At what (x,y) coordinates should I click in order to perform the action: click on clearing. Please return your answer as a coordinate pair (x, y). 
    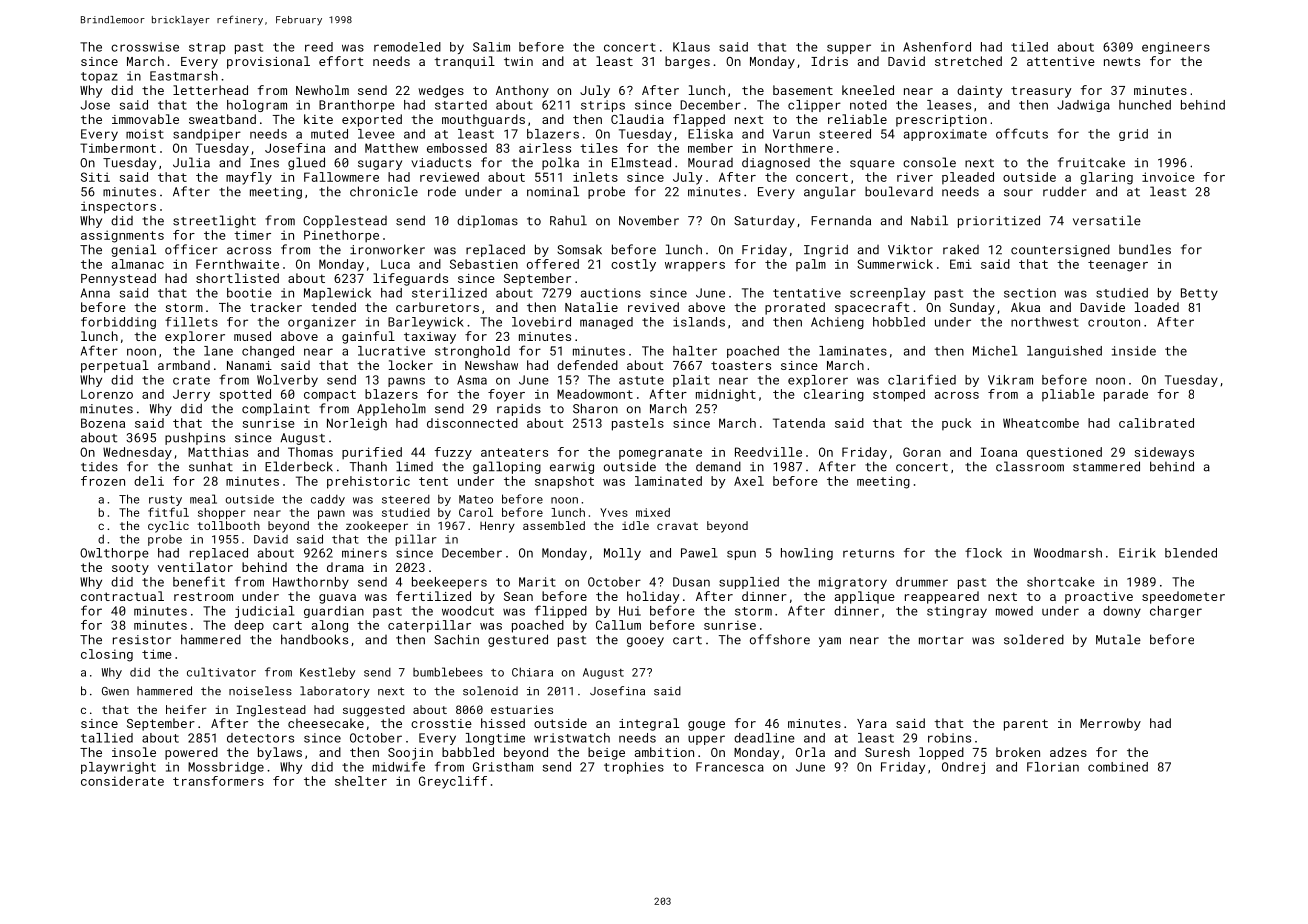
    Looking at the image, I should click on (834, 395).
